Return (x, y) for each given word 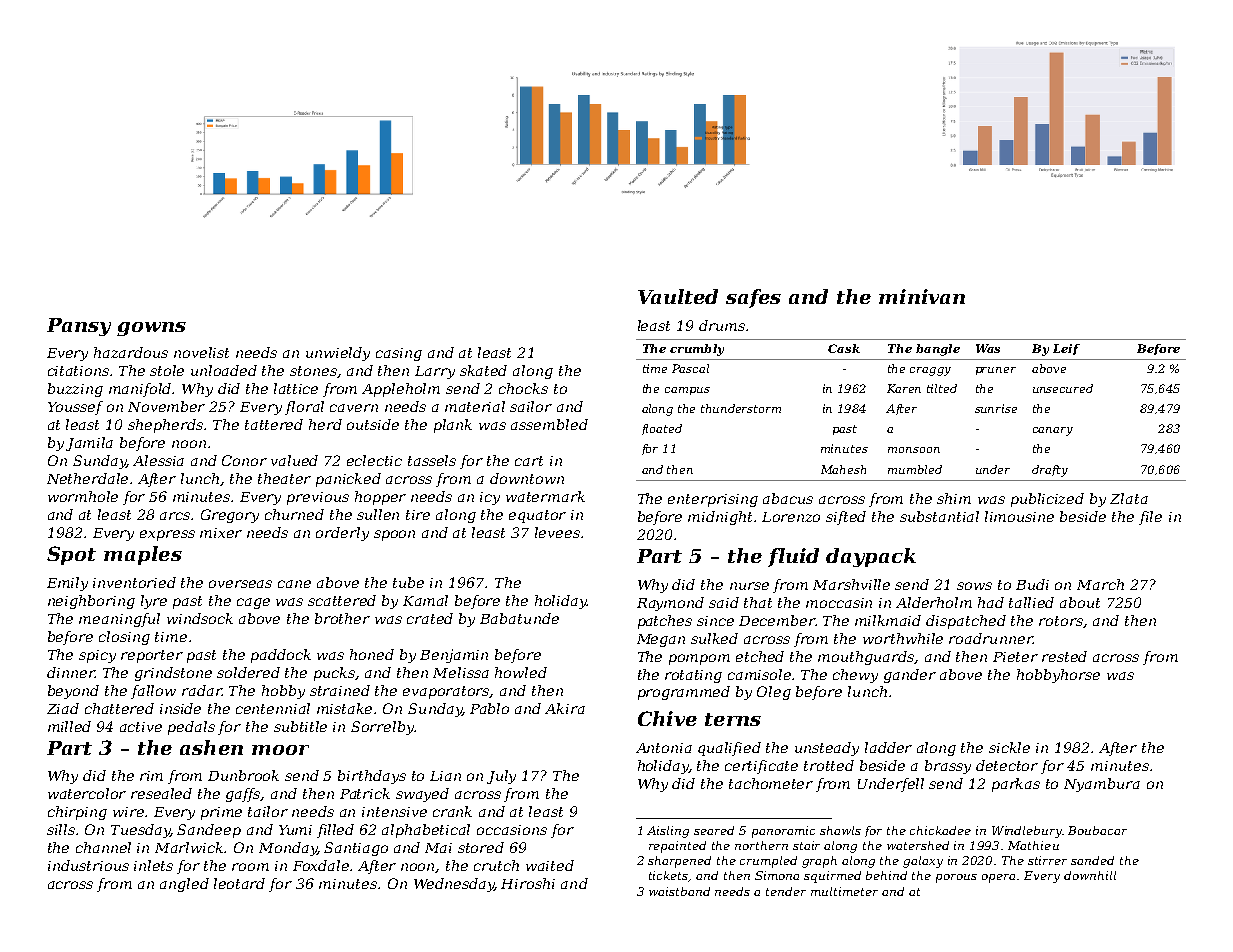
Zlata (1129, 498)
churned (294, 514)
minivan (922, 296)
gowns (151, 329)
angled (184, 885)
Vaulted (678, 296)
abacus (788, 498)
